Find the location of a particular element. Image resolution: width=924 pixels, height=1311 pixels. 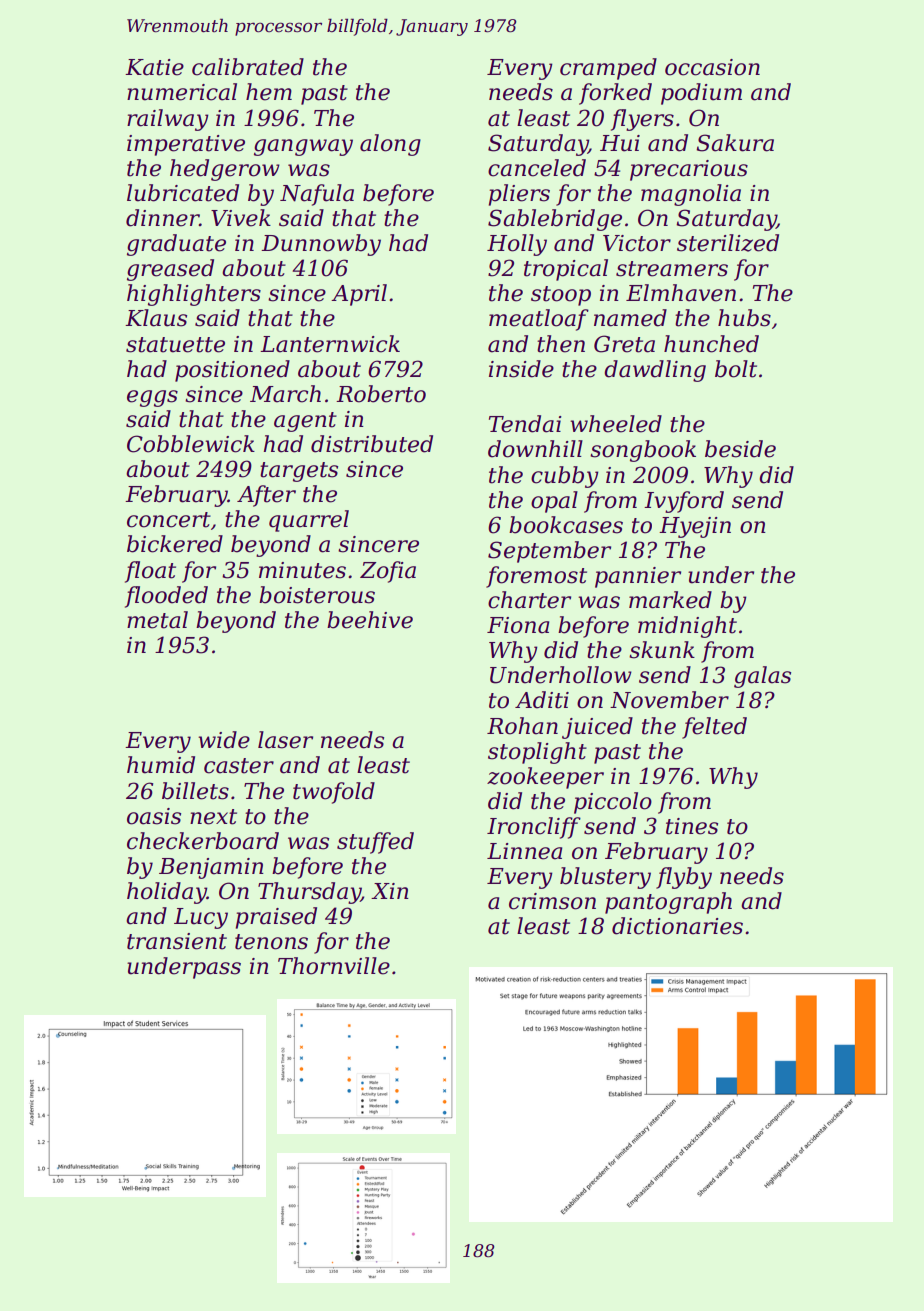

Zofia is located at coordinates (388, 572).
